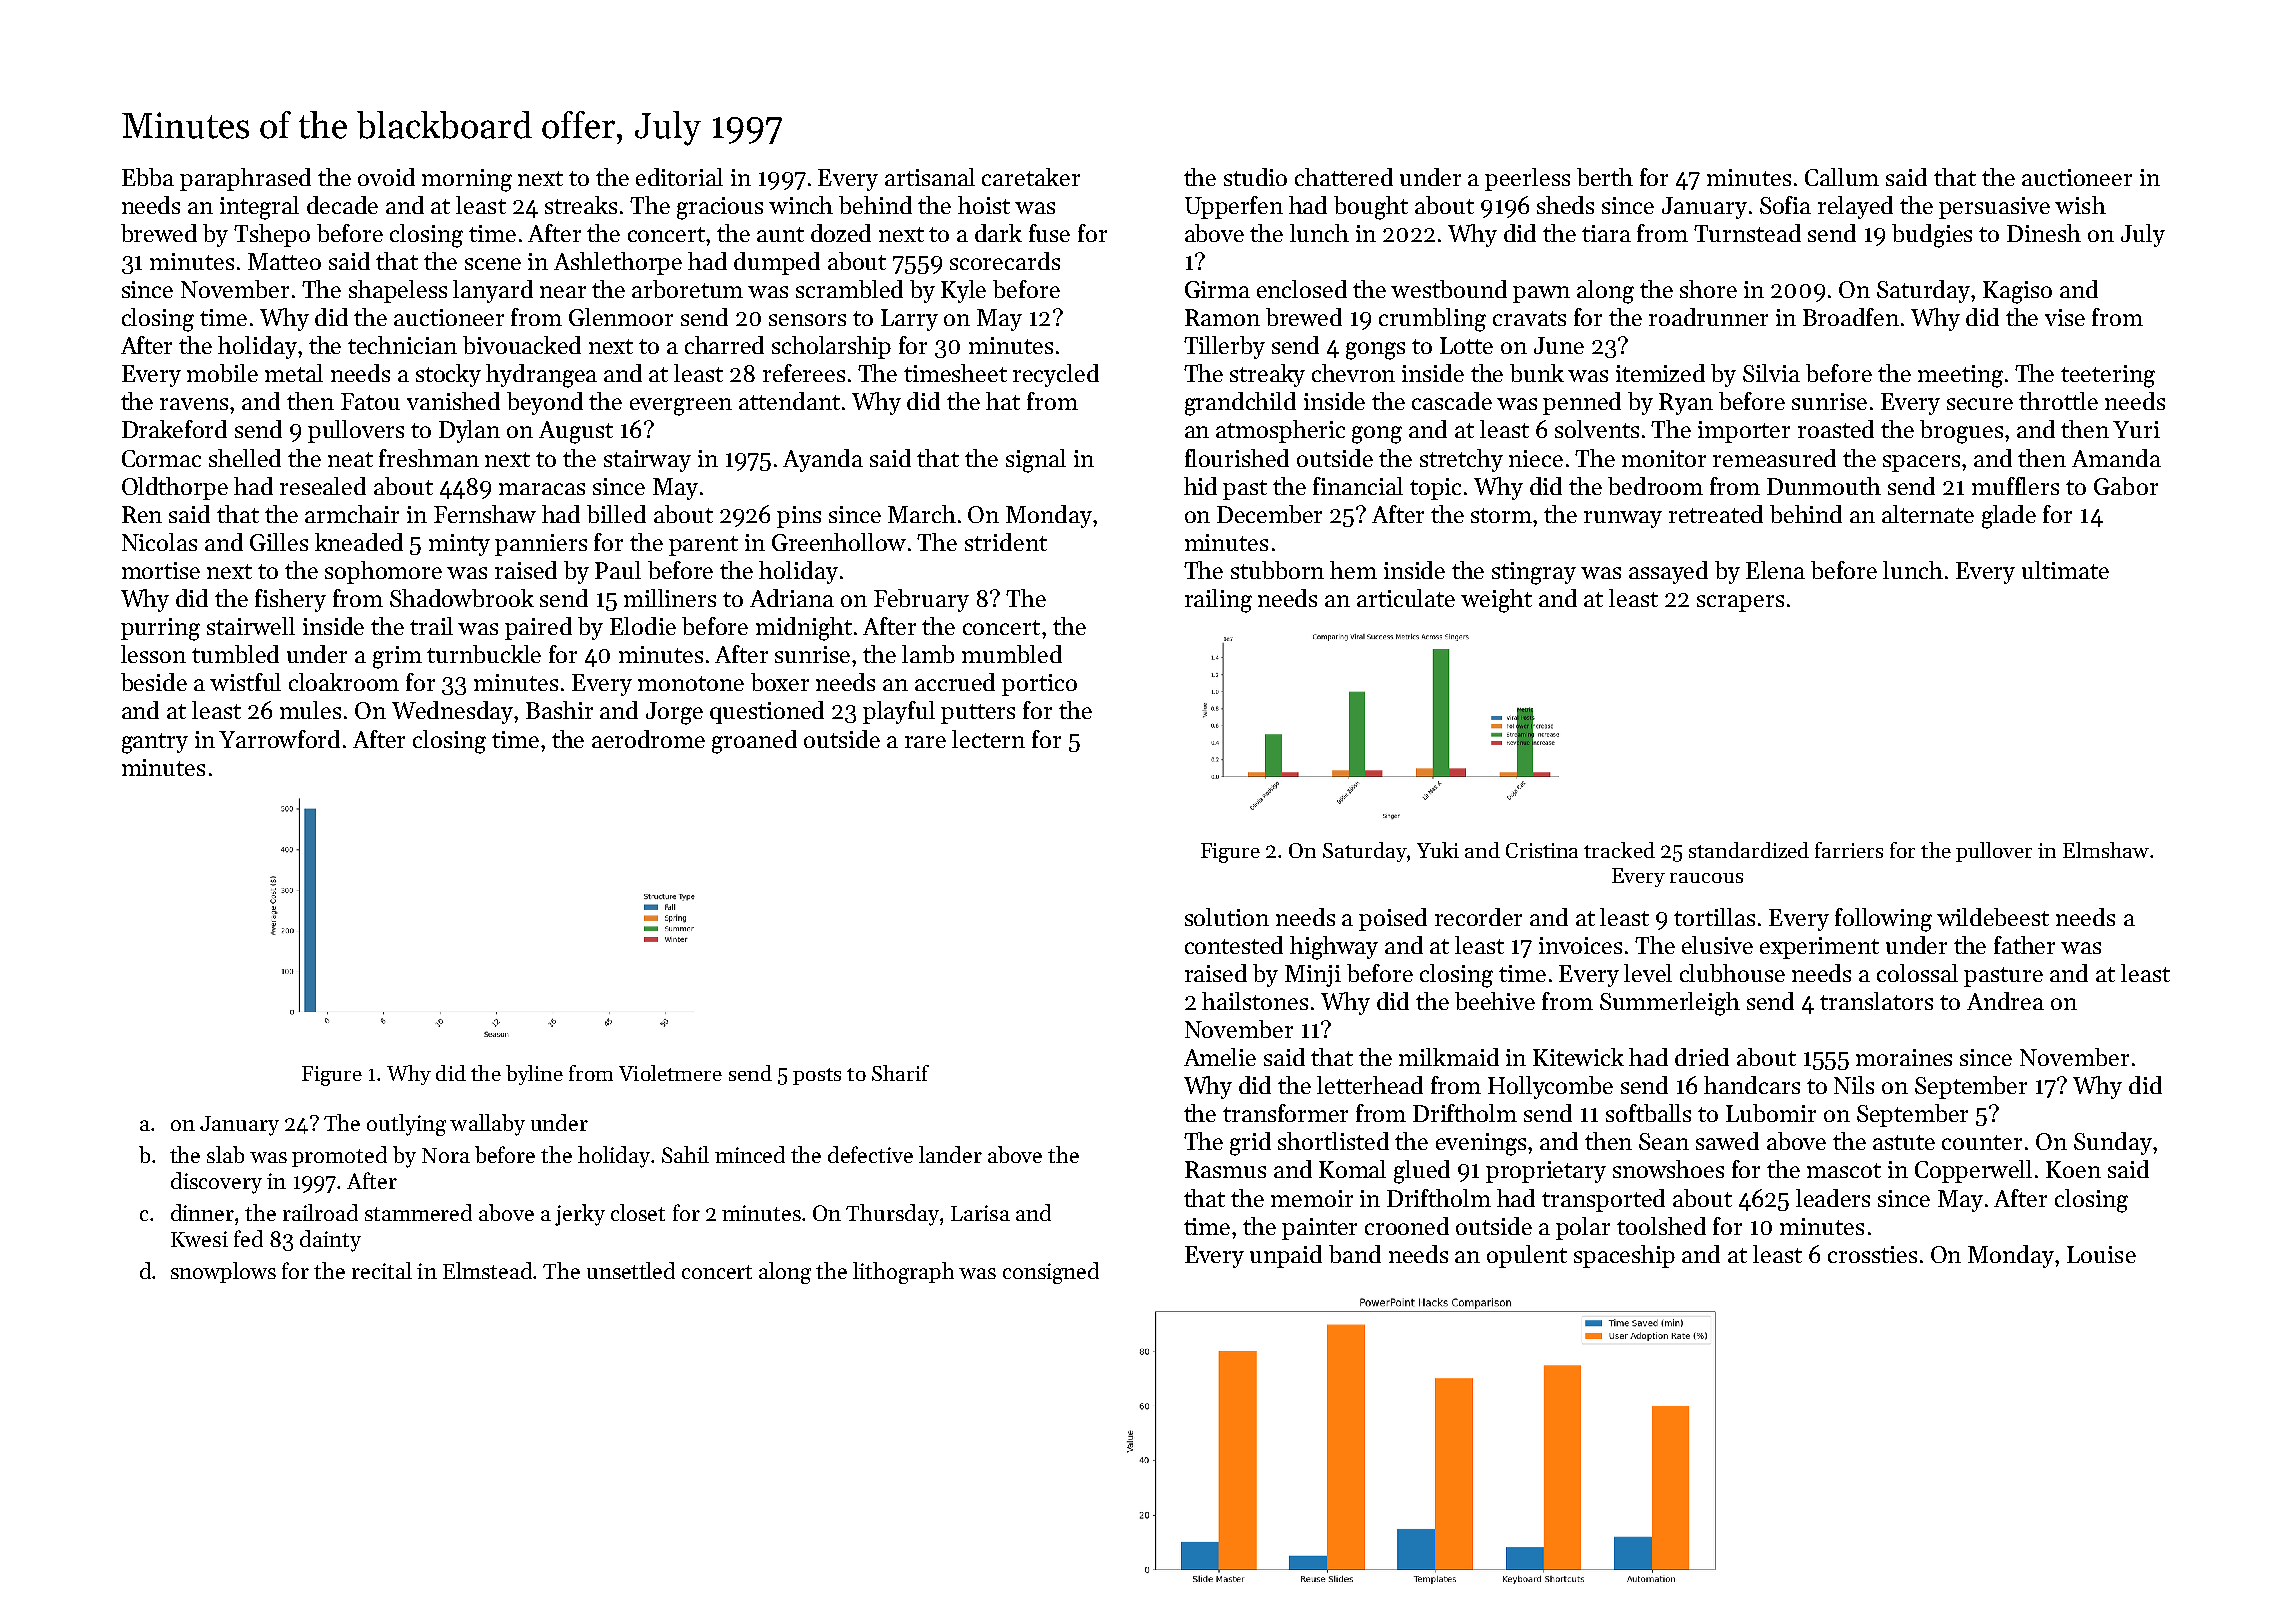  I want to click on unpaid, so click(1286, 1256).
